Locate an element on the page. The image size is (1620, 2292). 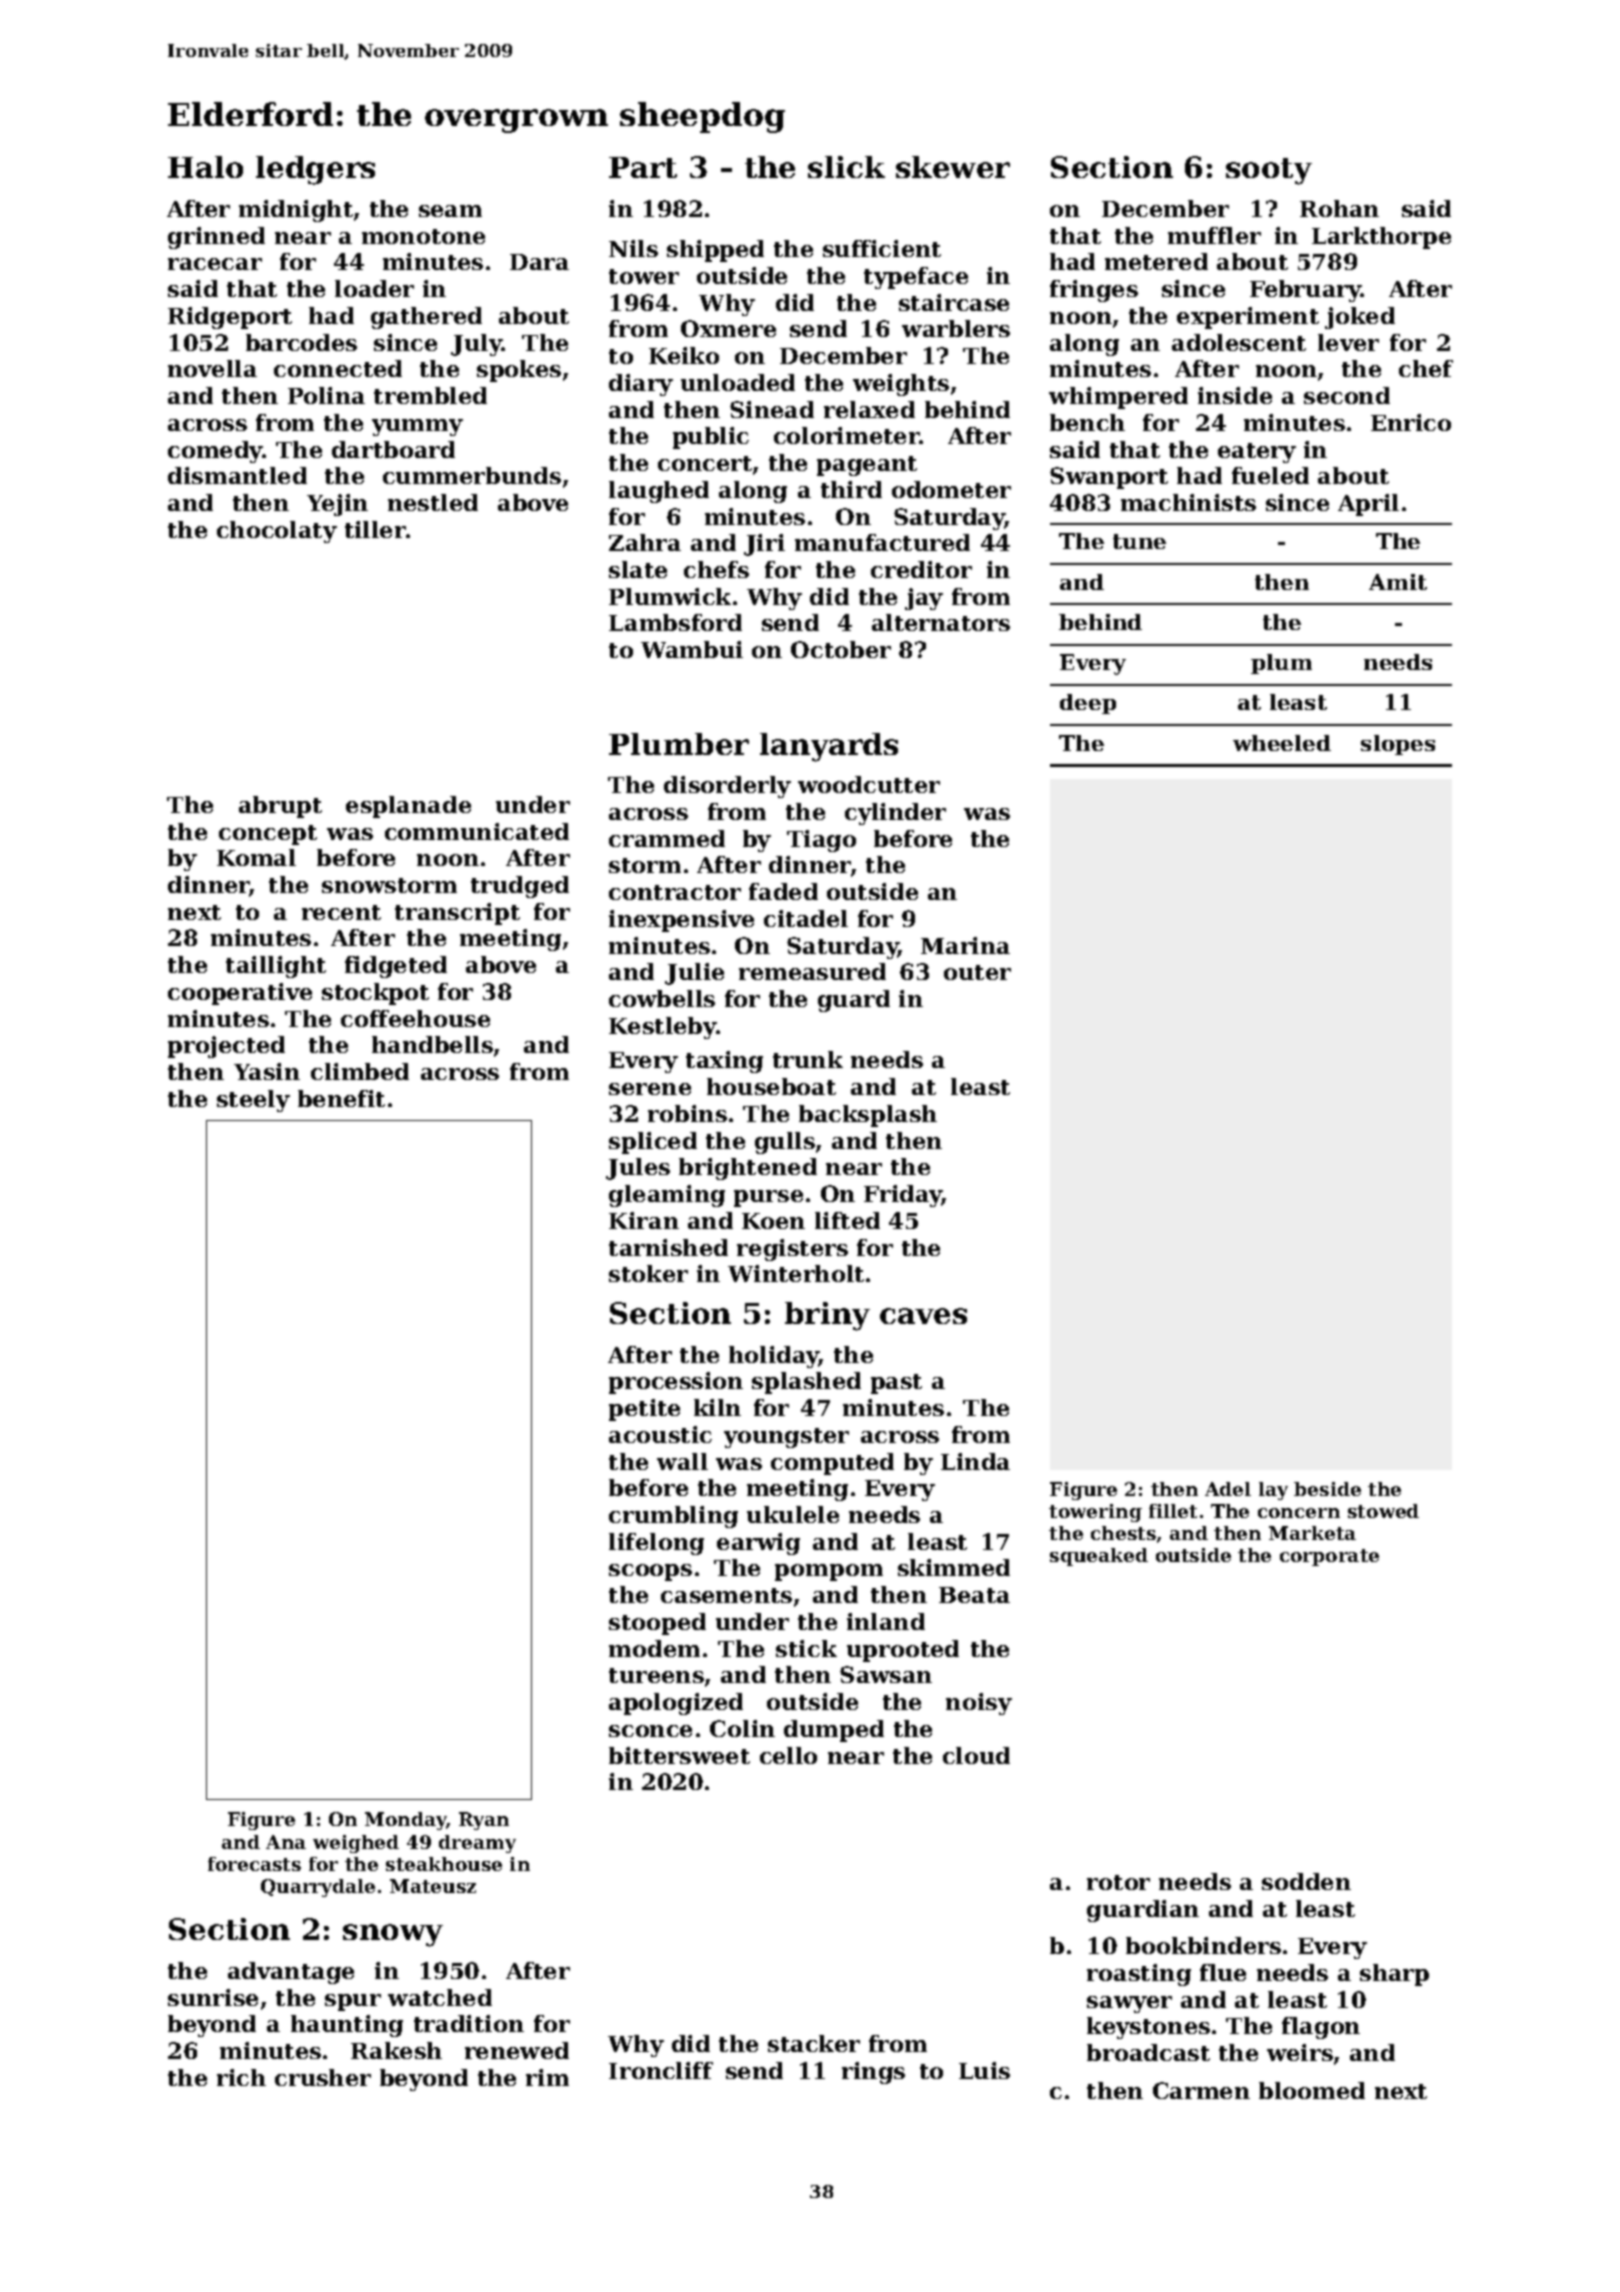
bloomed is located at coordinates (1312, 2090).
